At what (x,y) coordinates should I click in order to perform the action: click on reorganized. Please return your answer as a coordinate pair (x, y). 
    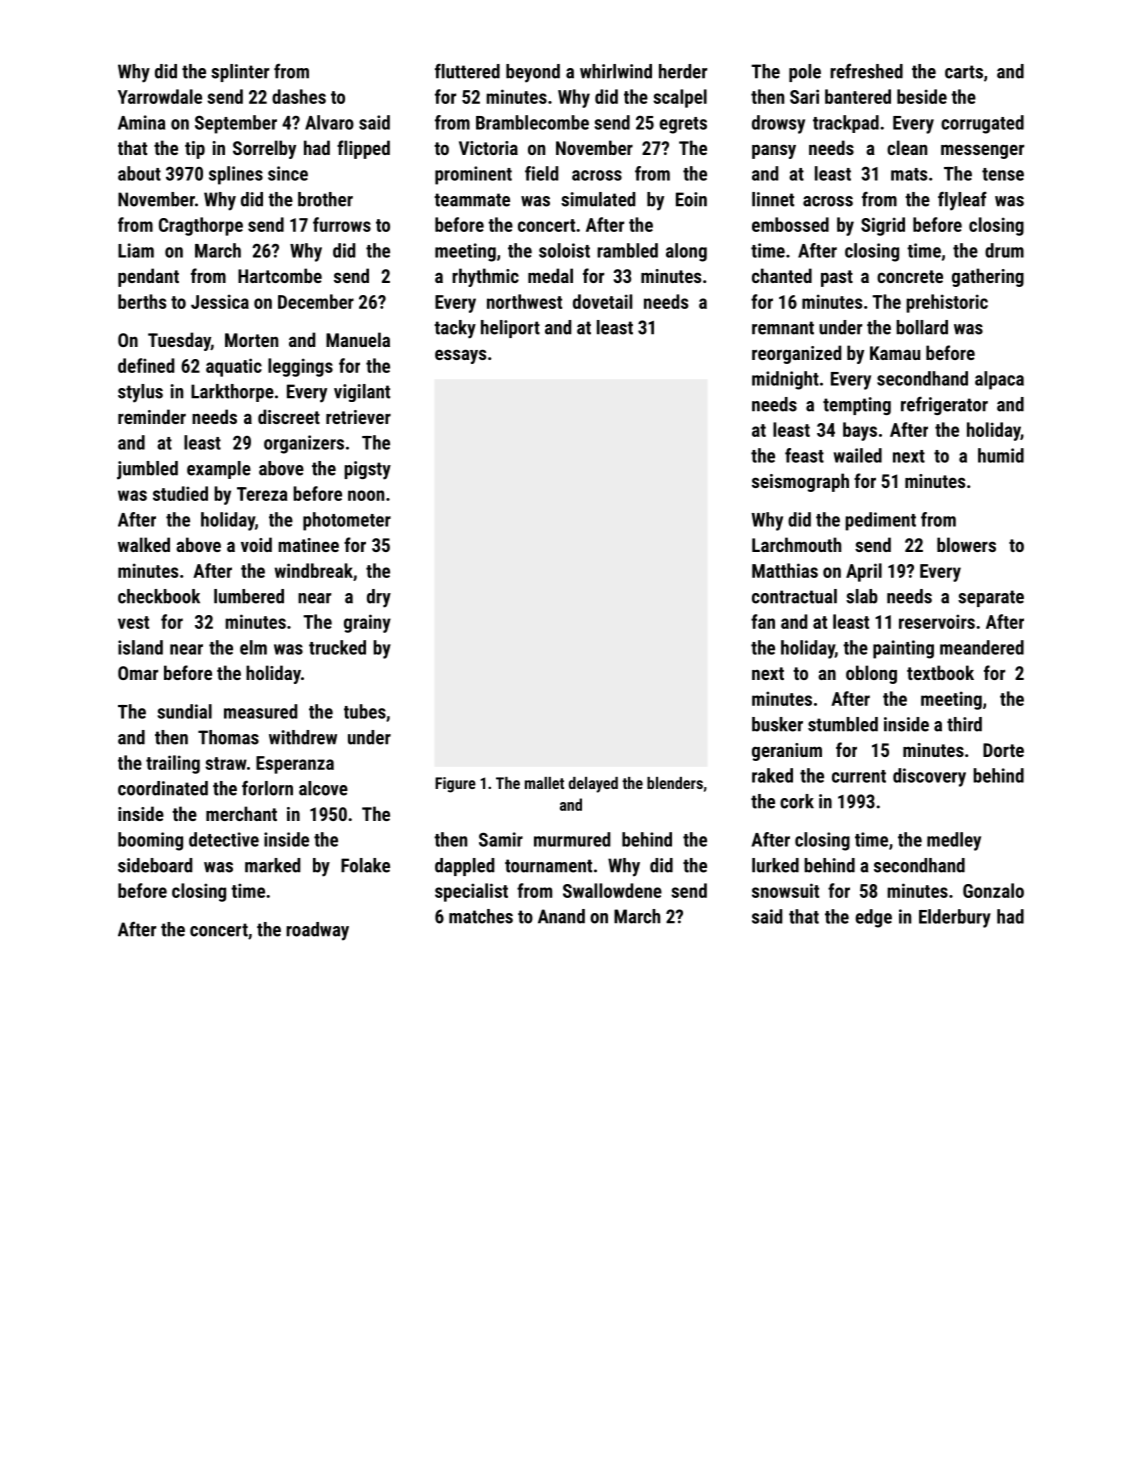
    Looking at the image, I should click on (796, 354).
